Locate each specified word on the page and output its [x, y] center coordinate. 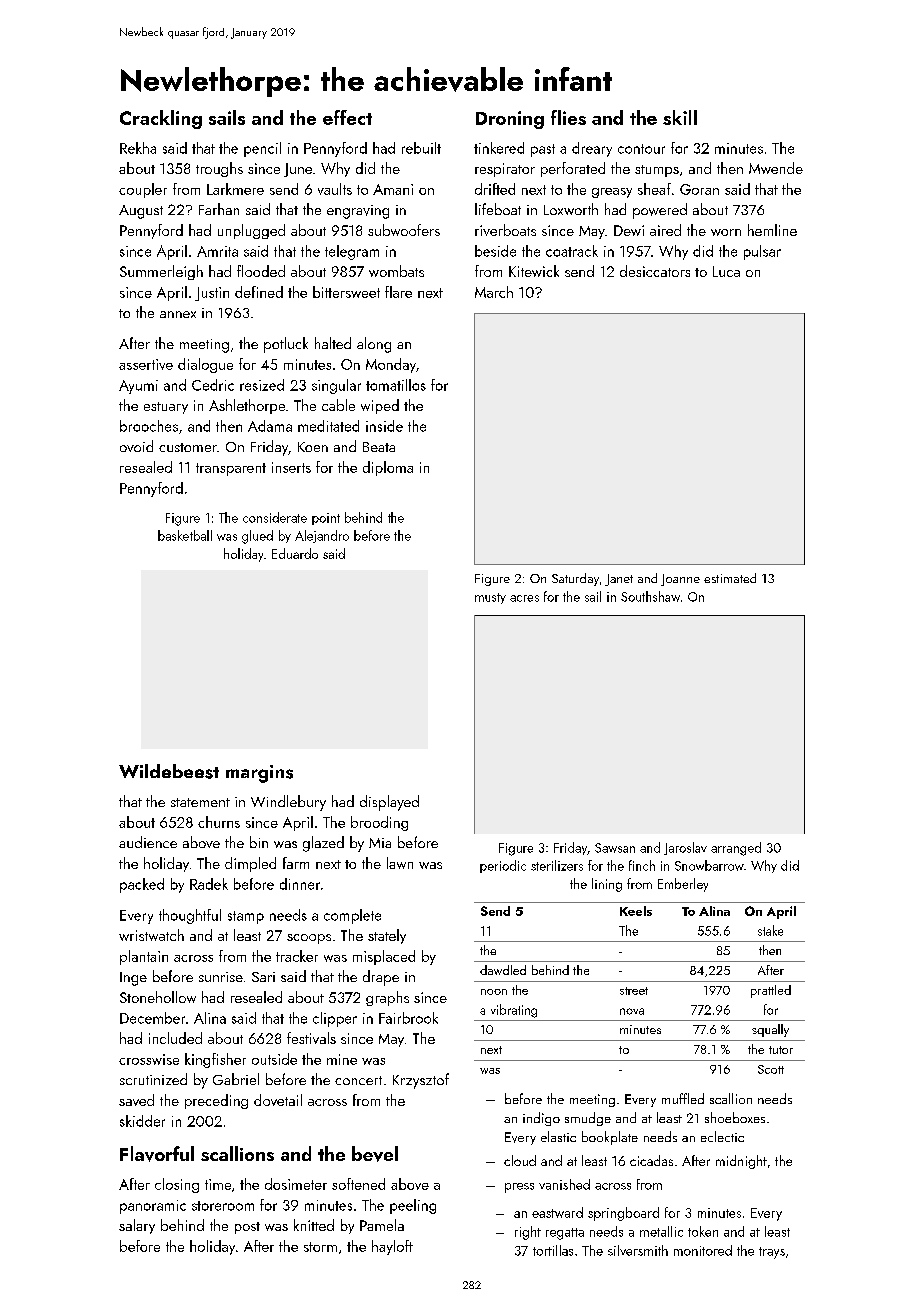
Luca [726, 271]
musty [490, 598]
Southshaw [650, 596]
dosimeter [296, 1184]
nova [632, 1011]
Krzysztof [421, 1081]
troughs [219, 169]
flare [398, 292]
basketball [185, 535]
